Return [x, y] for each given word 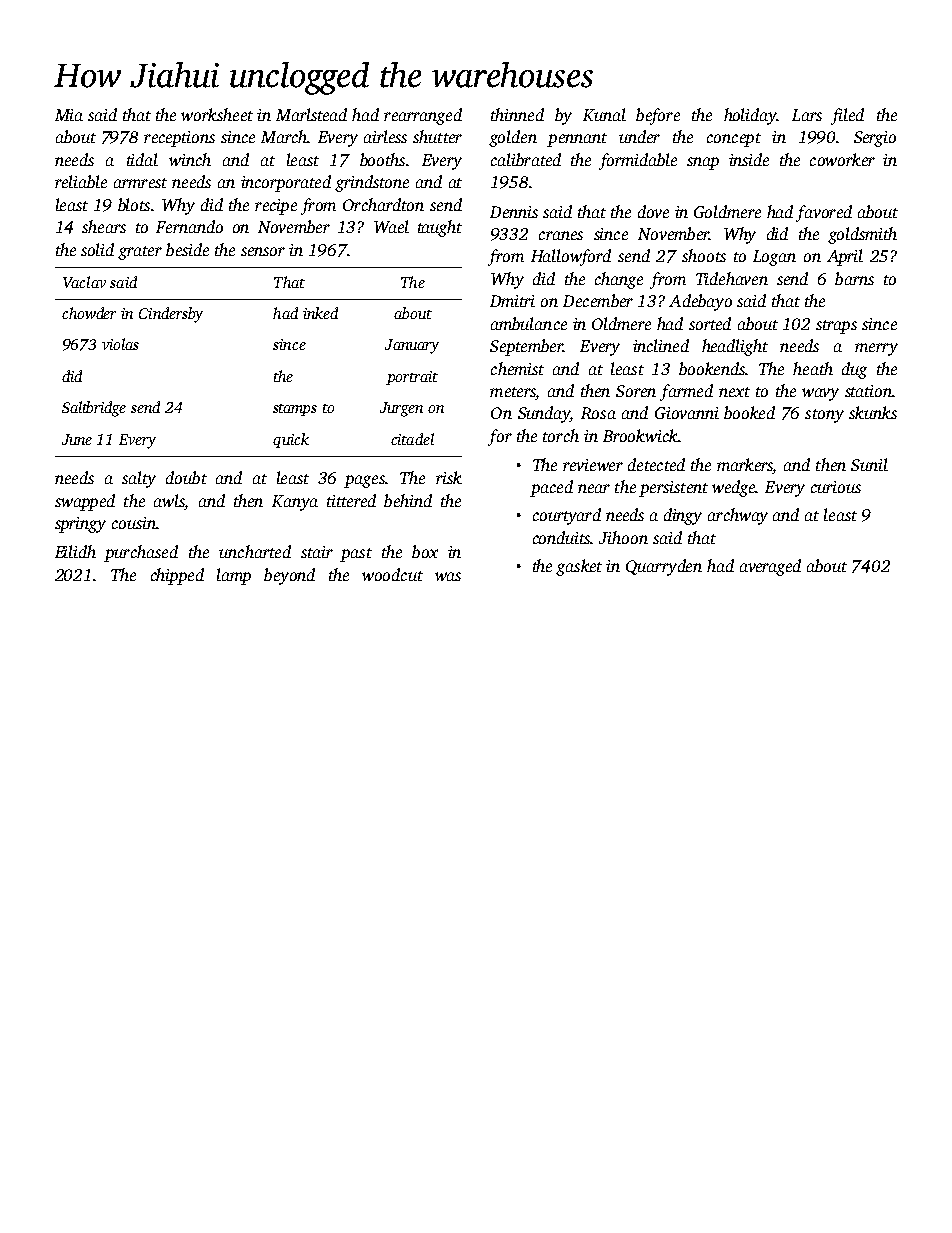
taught [440, 228]
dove [653, 211]
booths [382, 159]
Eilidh [75, 551]
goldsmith [862, 235]
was [448, 576]
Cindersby [171, 315]
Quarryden [664, 567]
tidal [142, 159]
